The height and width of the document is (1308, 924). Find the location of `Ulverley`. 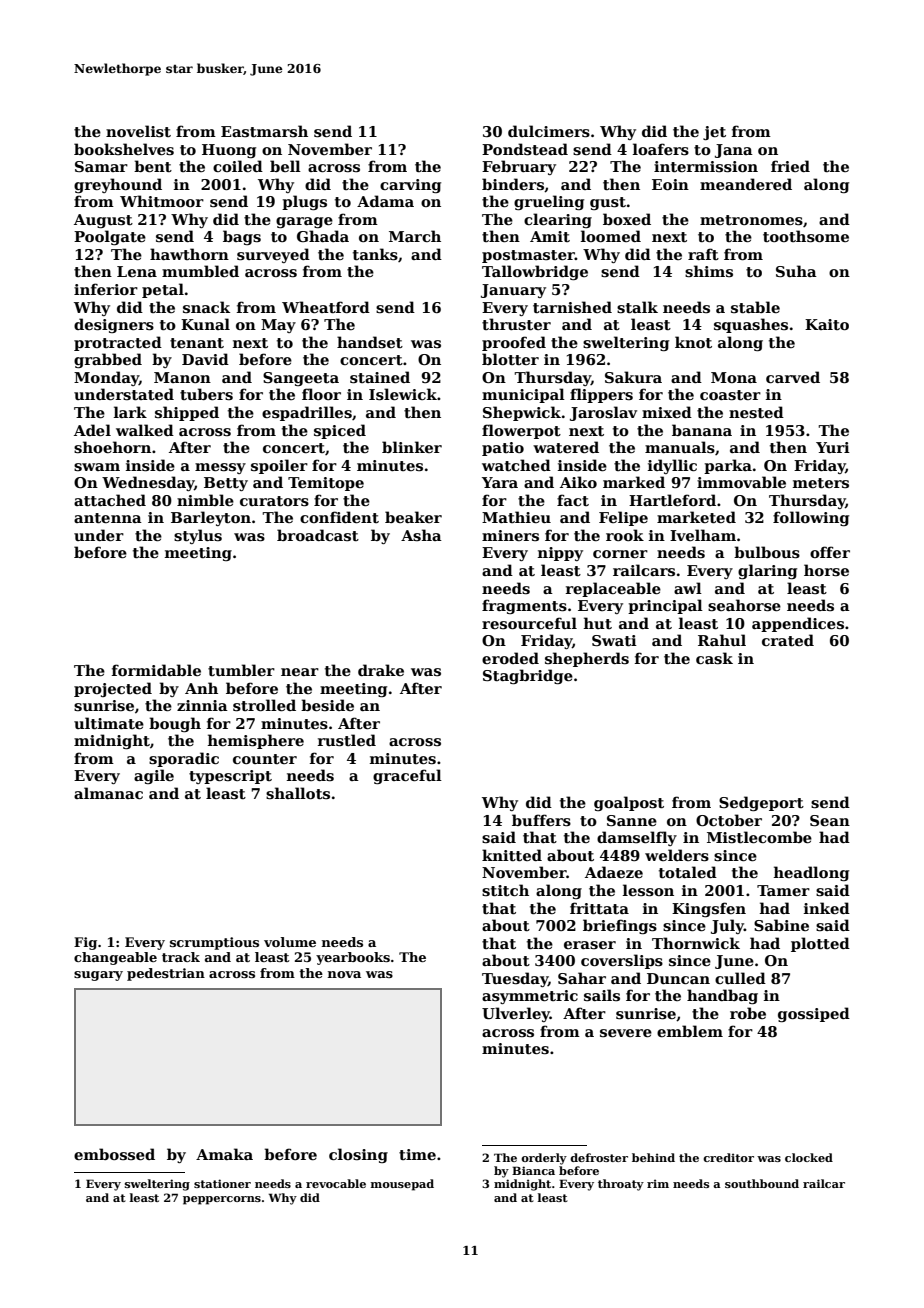

Ulverley is located at coordinates (516, 1014).
